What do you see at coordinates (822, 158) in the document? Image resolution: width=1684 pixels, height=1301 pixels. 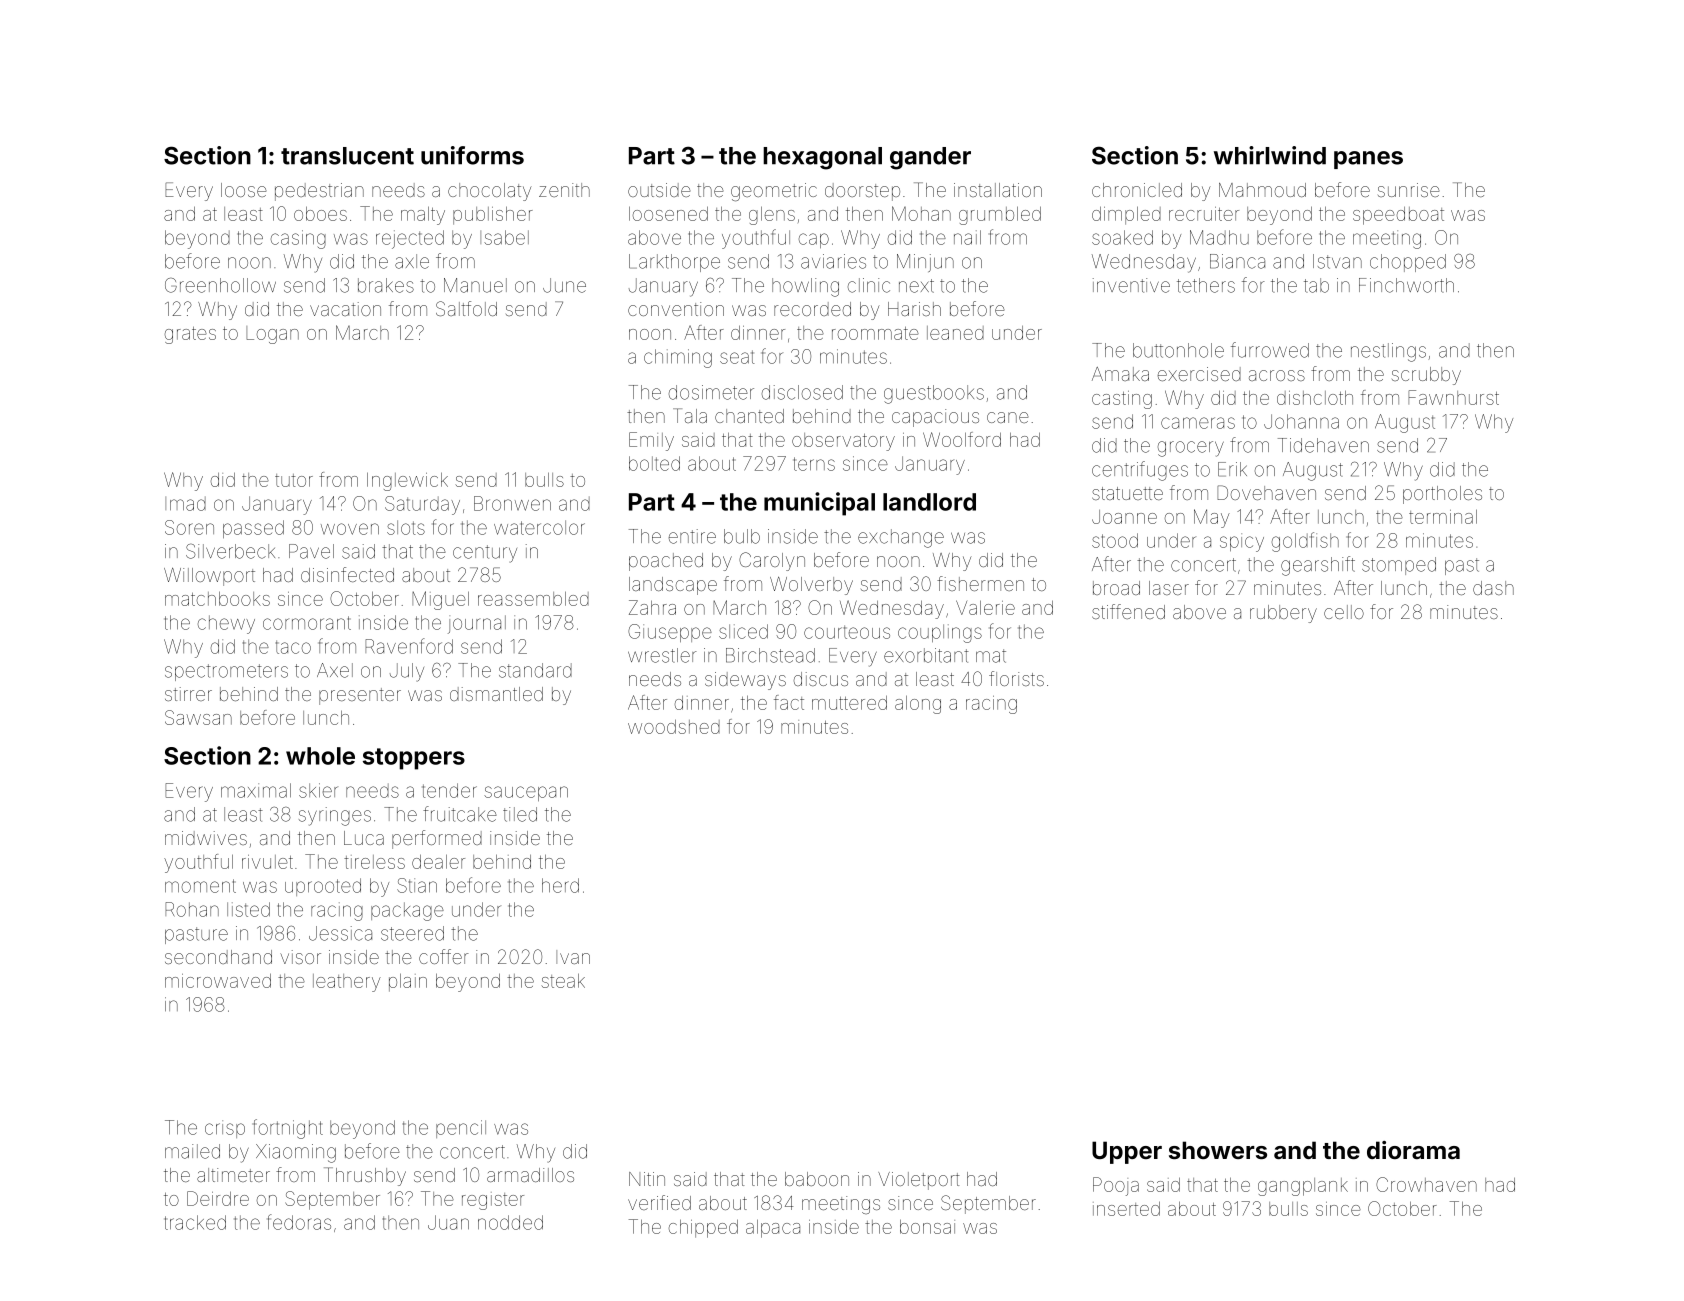 I see `hexagonal` at bounding box center [822, 158].
